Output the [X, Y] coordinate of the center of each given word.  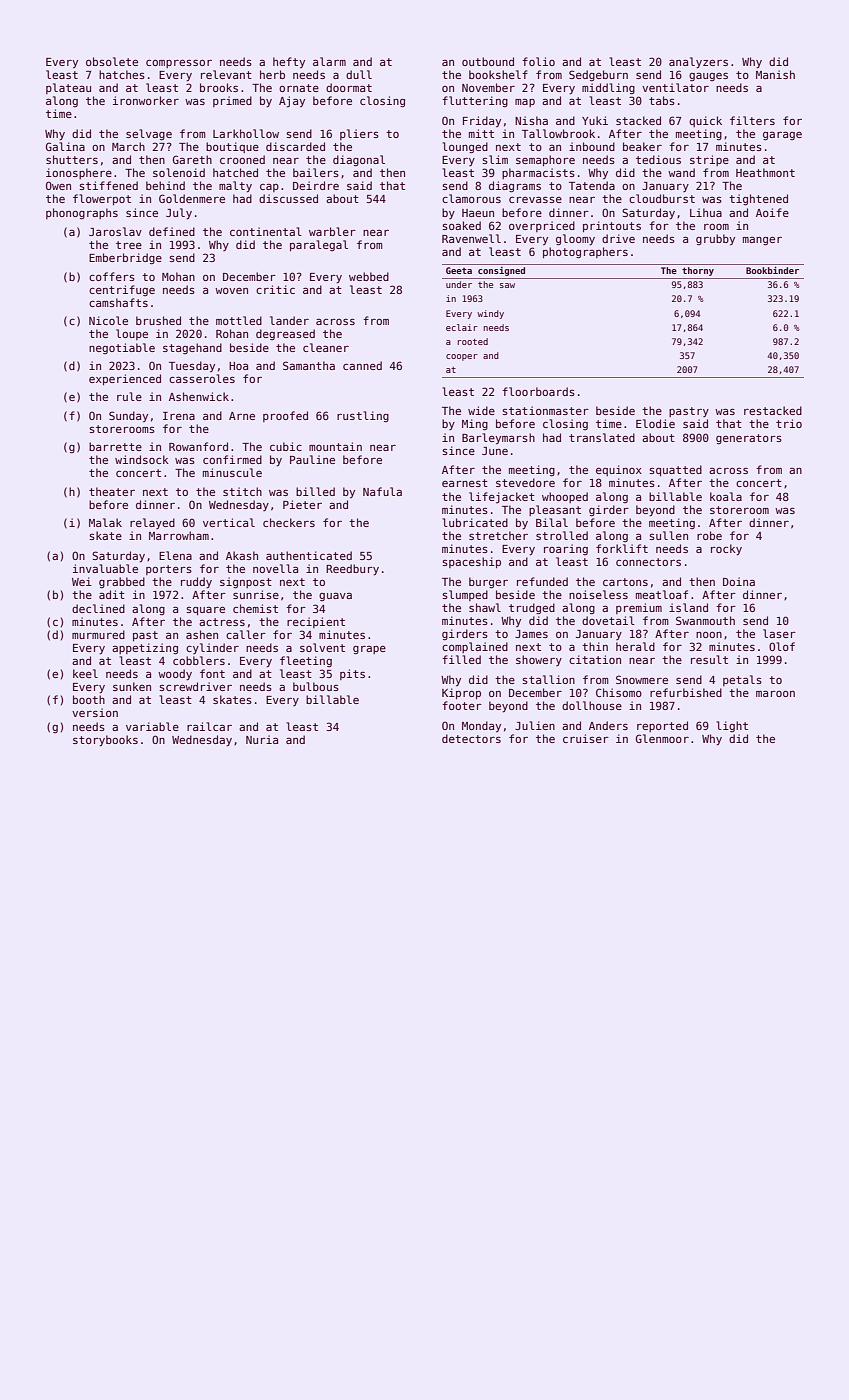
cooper [462, 357]
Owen [58, 185]
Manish [775, 74]
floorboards [538, 391]
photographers [585, 253]
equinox [619, 470]
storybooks [105, 741]
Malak [105, 522]
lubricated [475, 522]
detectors [471, 738]
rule [129, 396]
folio [538, 61]
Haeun [478, 213]
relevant [226, 74]
